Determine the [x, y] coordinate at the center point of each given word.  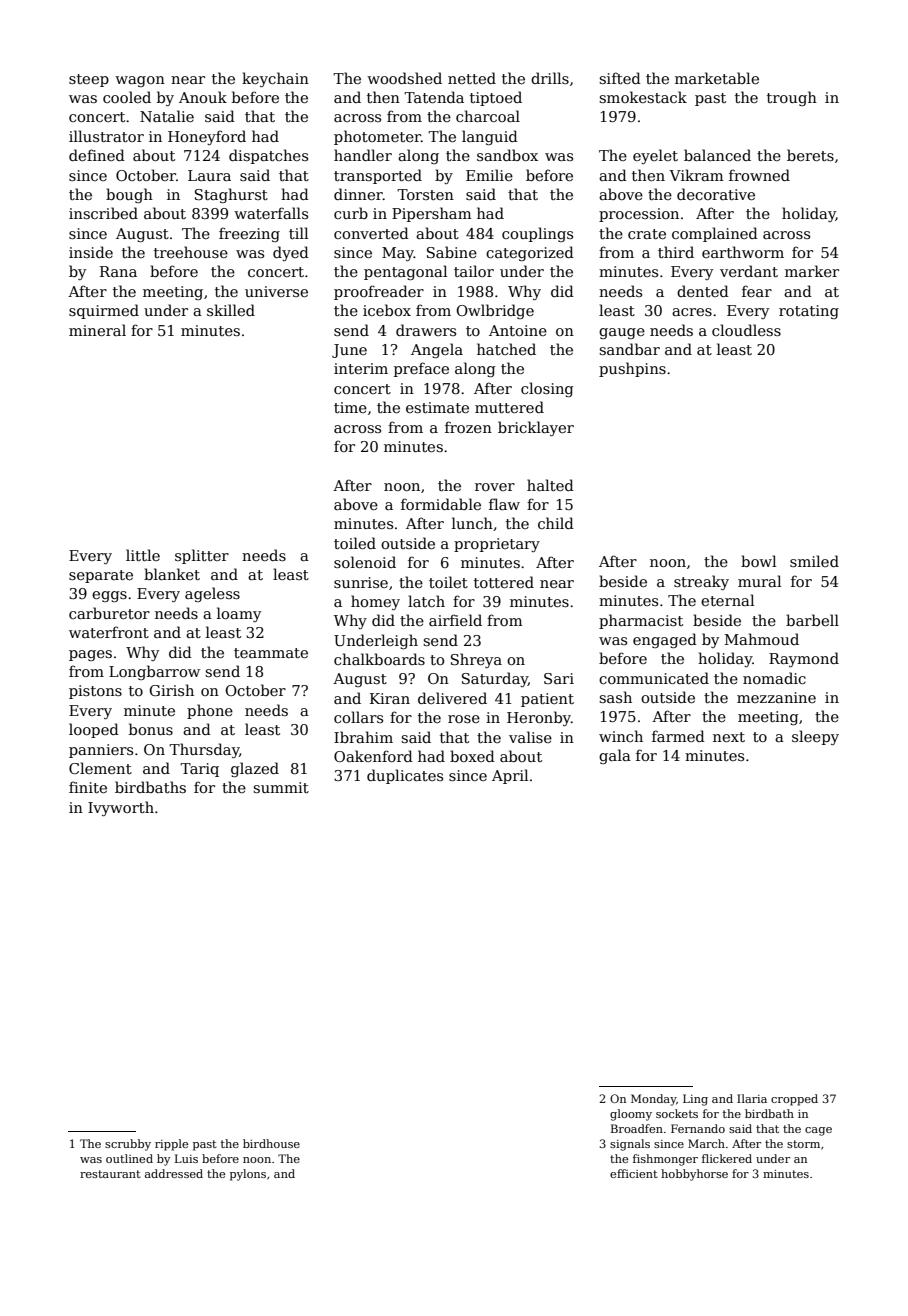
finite [88, 787]
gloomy [631, 1115]
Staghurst [231, 195]
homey [375, 602]
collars [358, 717]
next [729, 737]
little [143, 555]
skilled [231, 310]
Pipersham [431, 214]
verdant [749, 271]
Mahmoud [762, 639]
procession [639, 215]
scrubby [128, 1145]
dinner [358, 194]
